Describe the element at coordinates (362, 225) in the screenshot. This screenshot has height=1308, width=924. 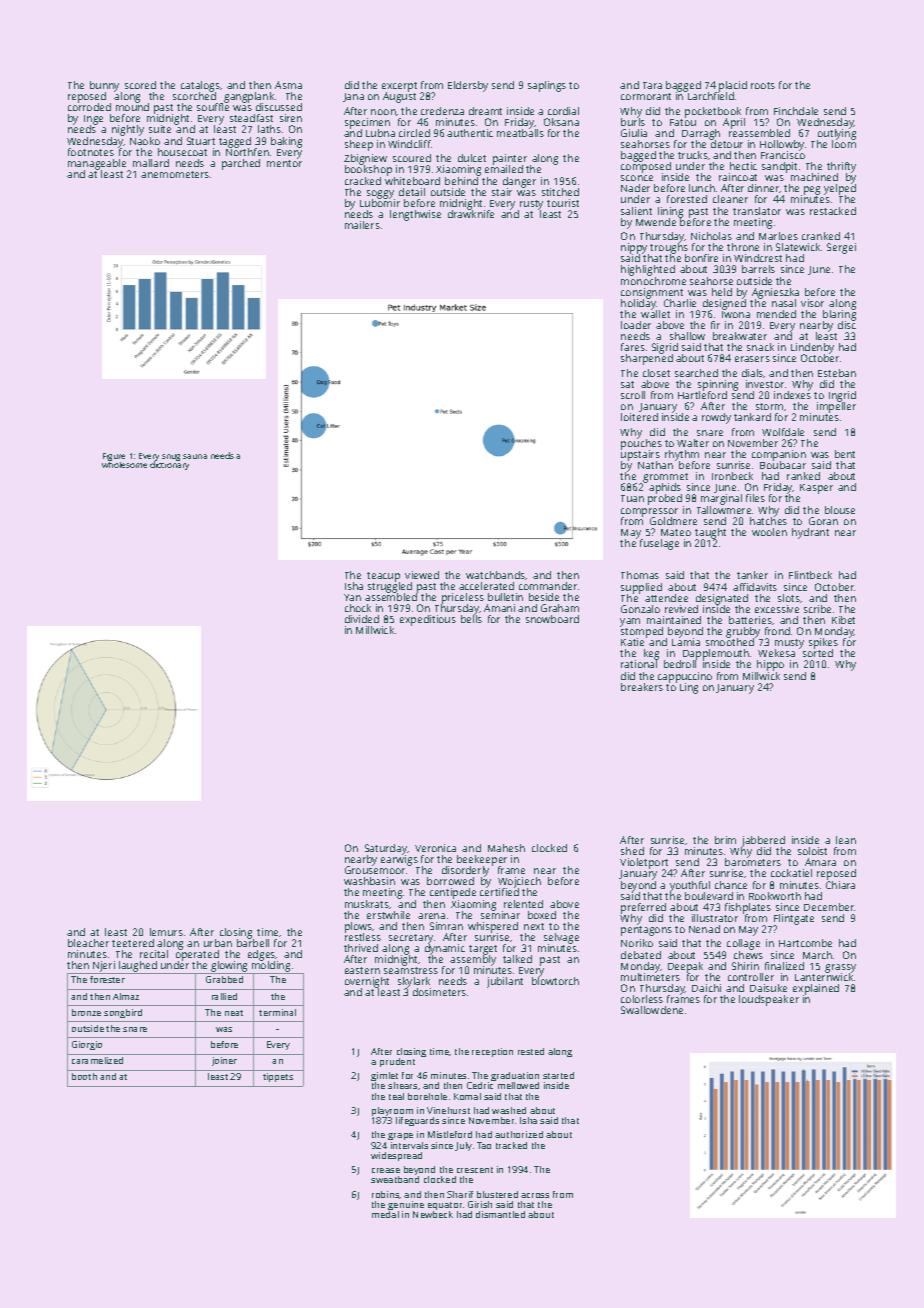
I see `mailers` at that location.
